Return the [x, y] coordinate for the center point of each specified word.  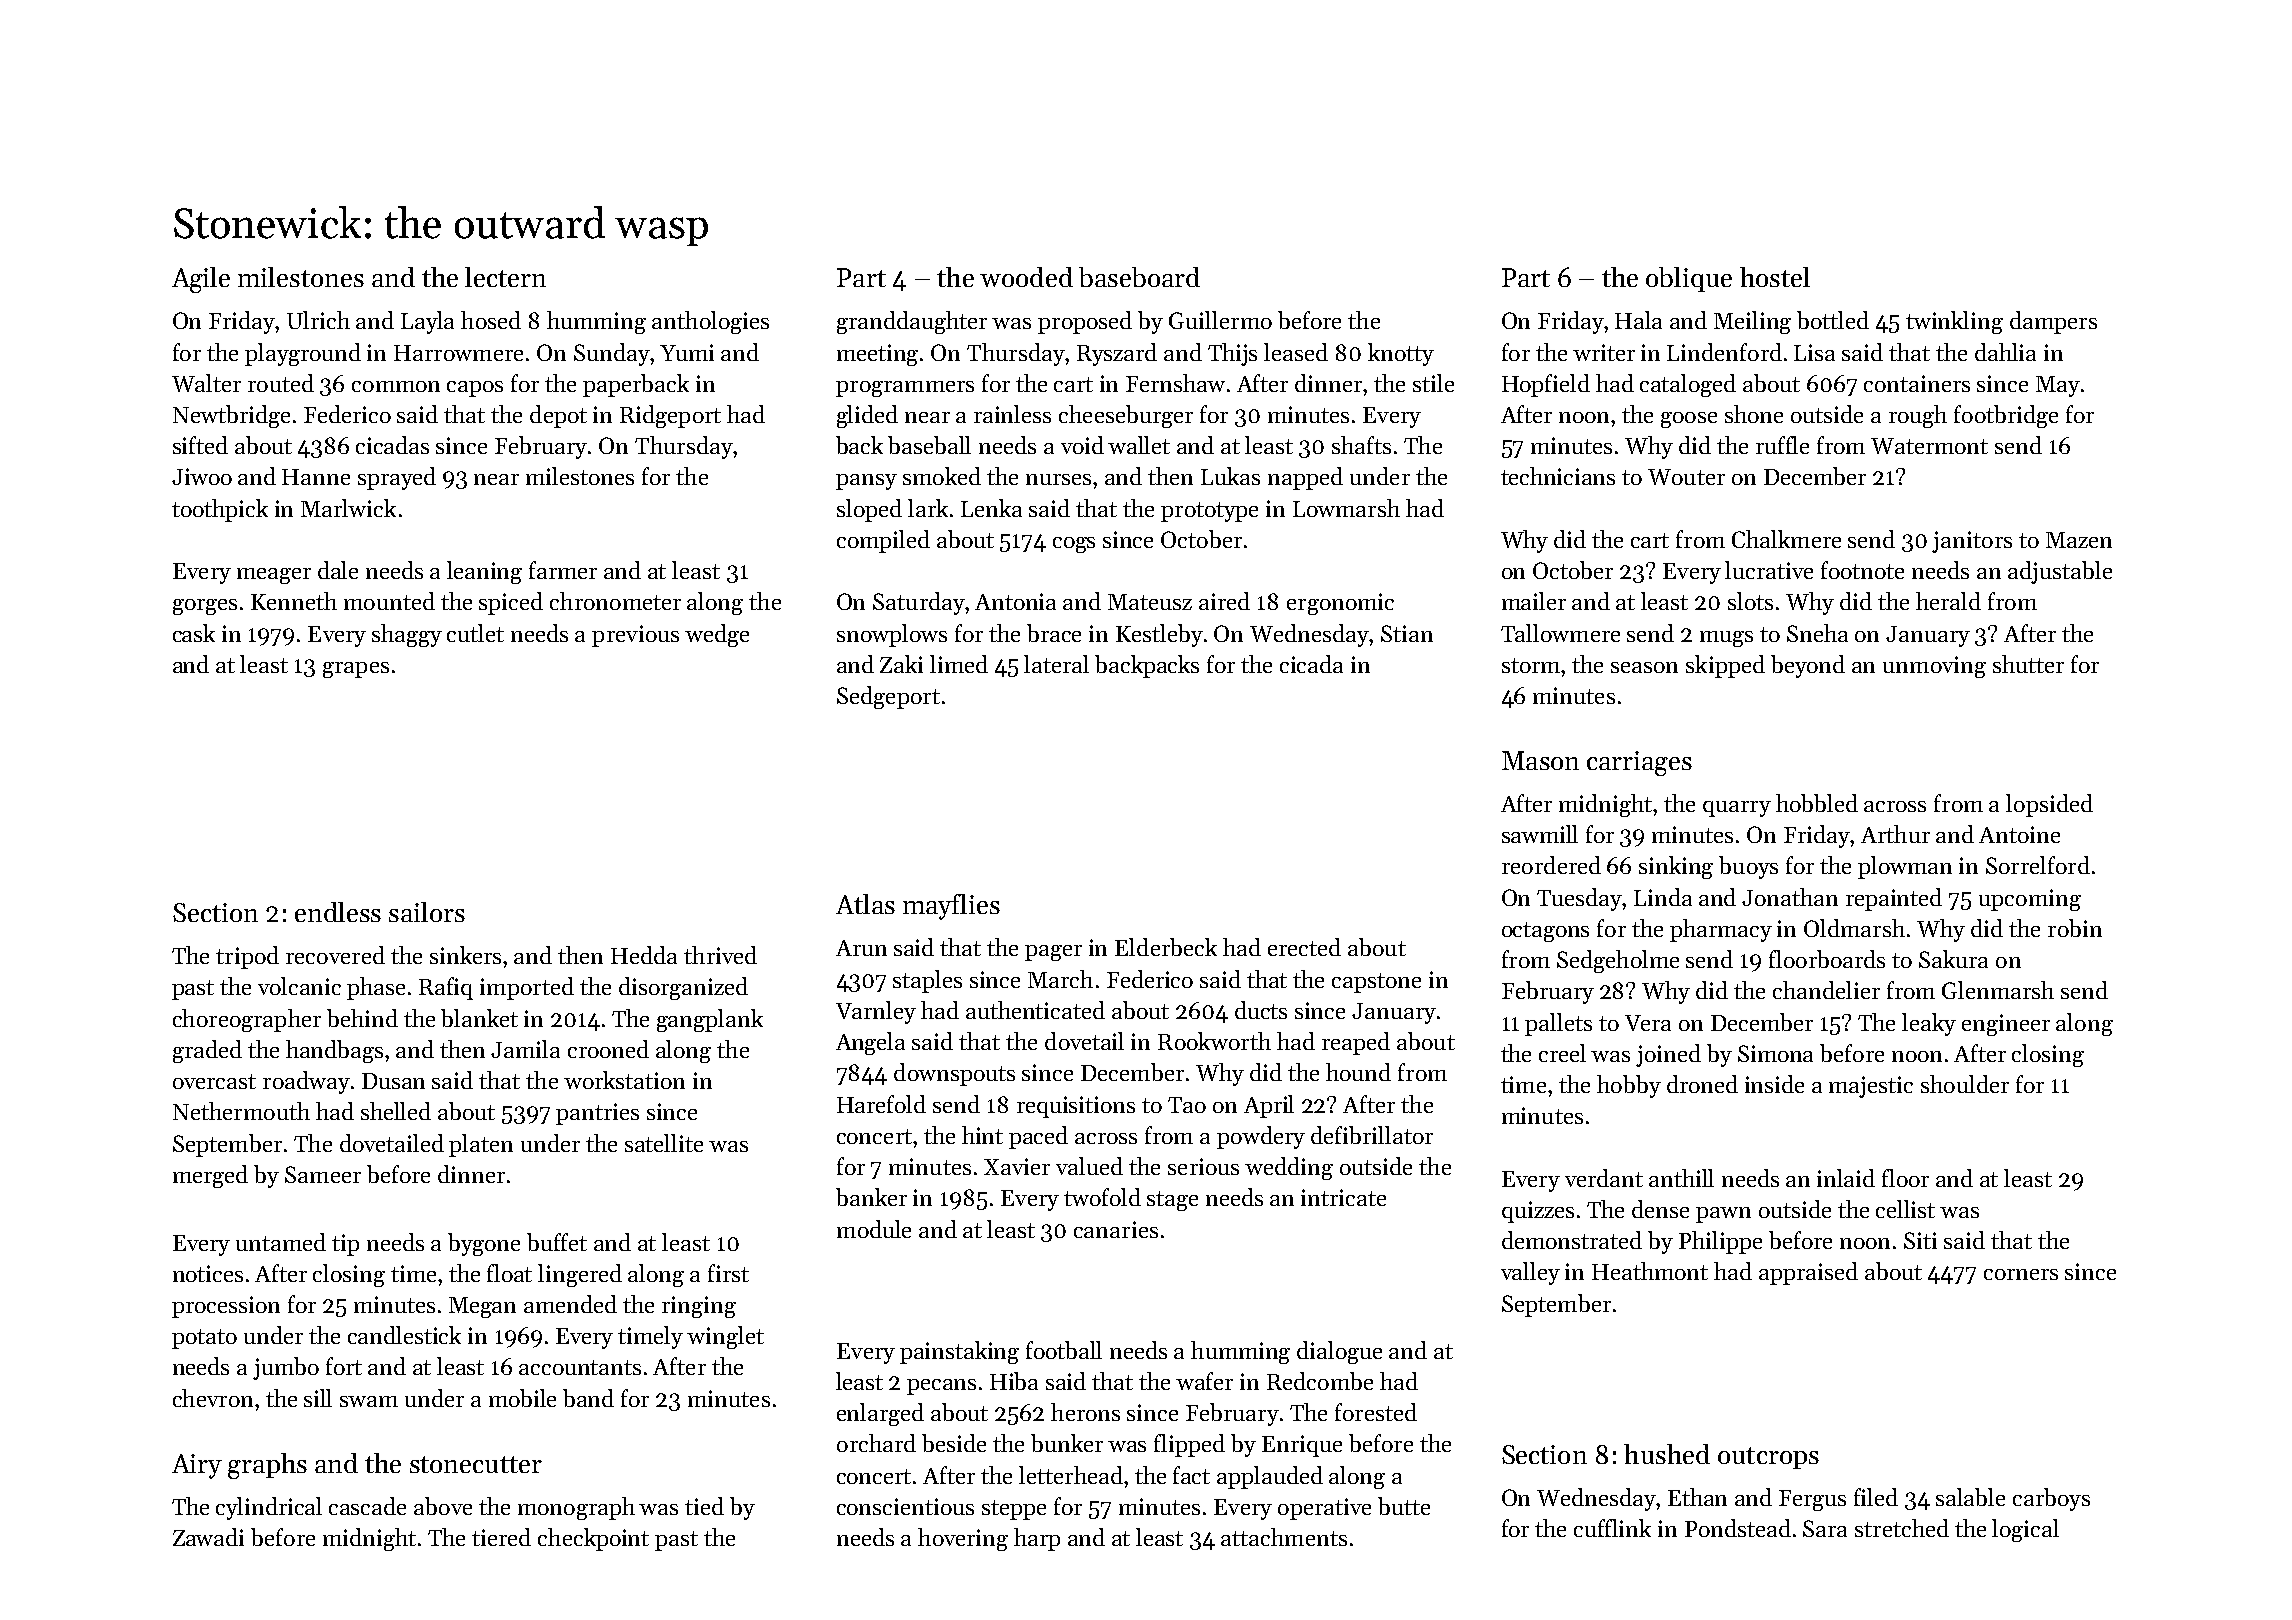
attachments [1284, 1537]
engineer [2006, 1025]
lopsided [2049, 805]
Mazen [2079, 540]
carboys [2051, 1499]
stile [1433, 383]
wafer [1204, 1381]
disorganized [683, 988]
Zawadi [208, 1537]
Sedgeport [888, 697]
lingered [580, 1275]
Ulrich [318, 320]
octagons [1545, 932]
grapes [356, 670]
